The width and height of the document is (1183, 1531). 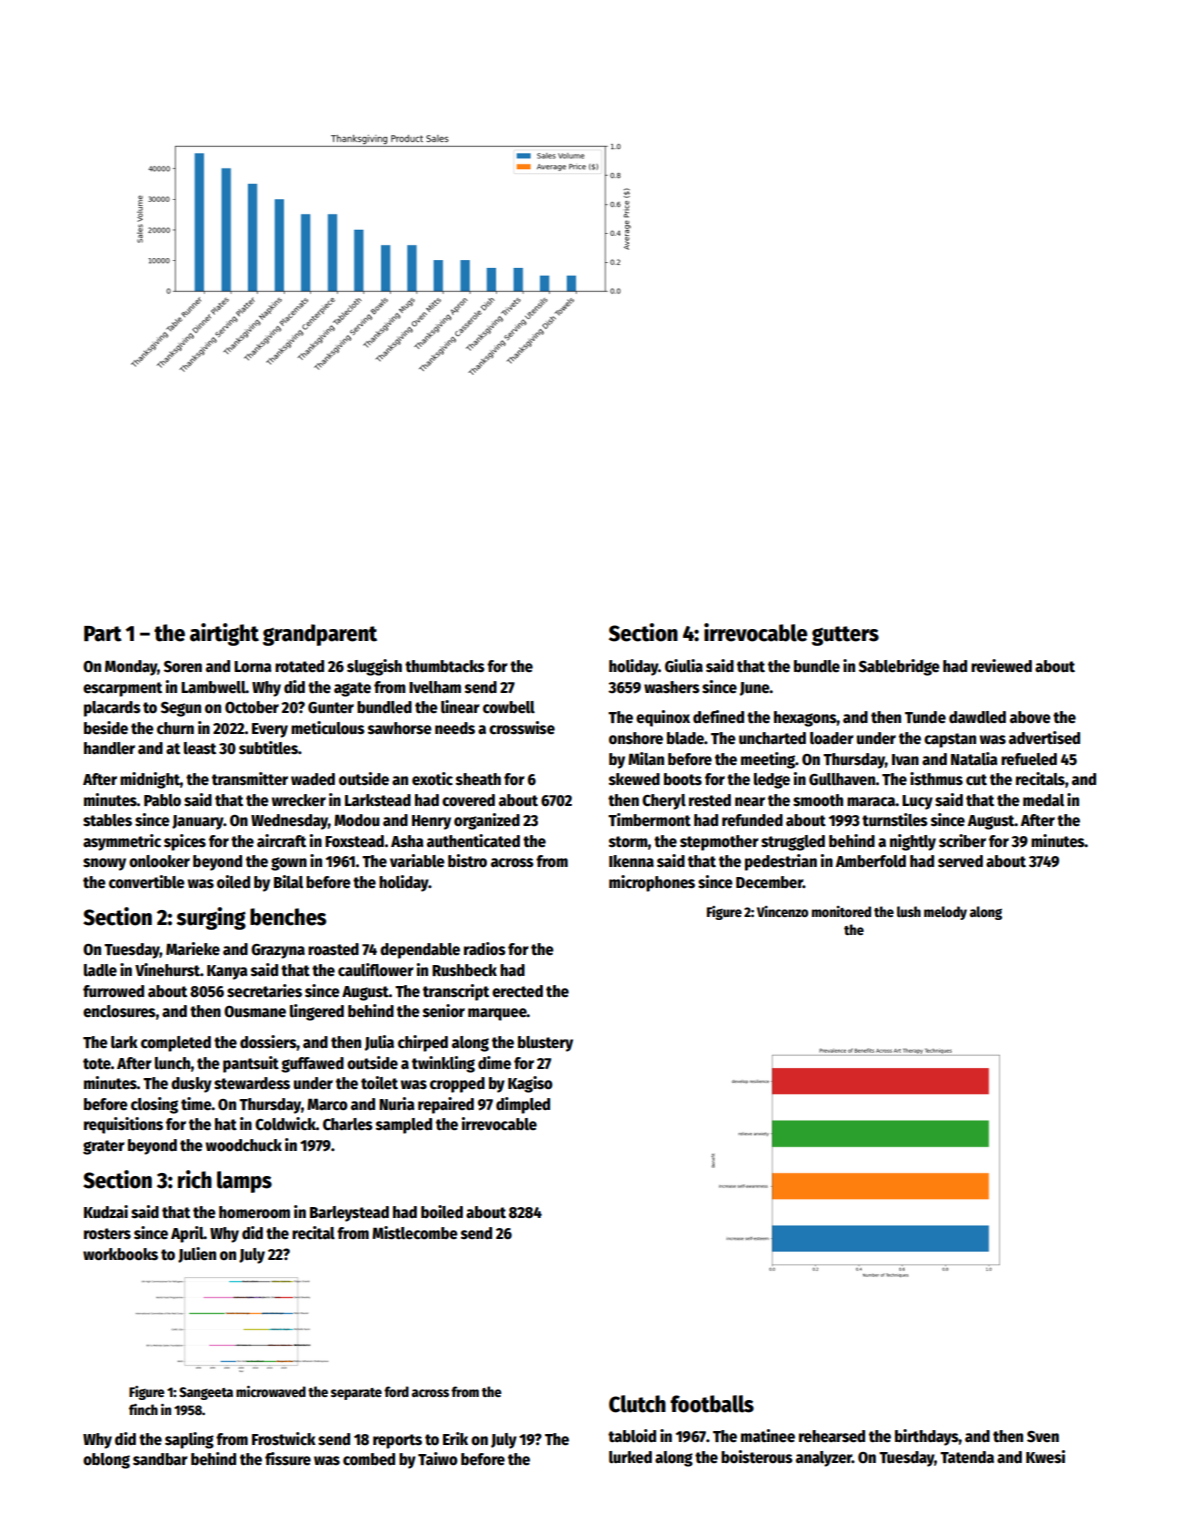 What do you see at coordinates (400, 728) in the document?
I see `sawhorse` at bounding box center [400, 728].
